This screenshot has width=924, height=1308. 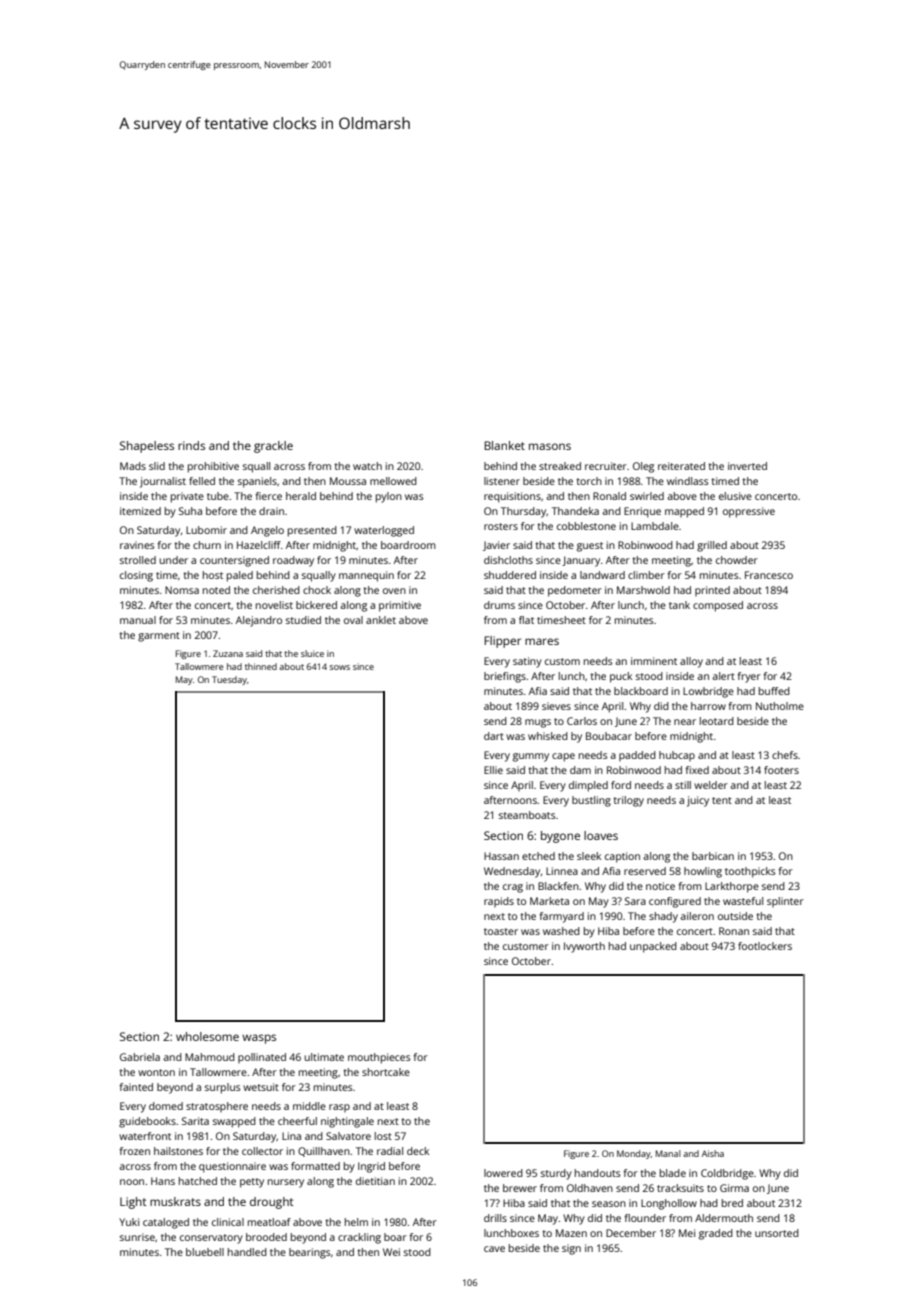 I want to click on Girma, so click(x=734, y=1188).
